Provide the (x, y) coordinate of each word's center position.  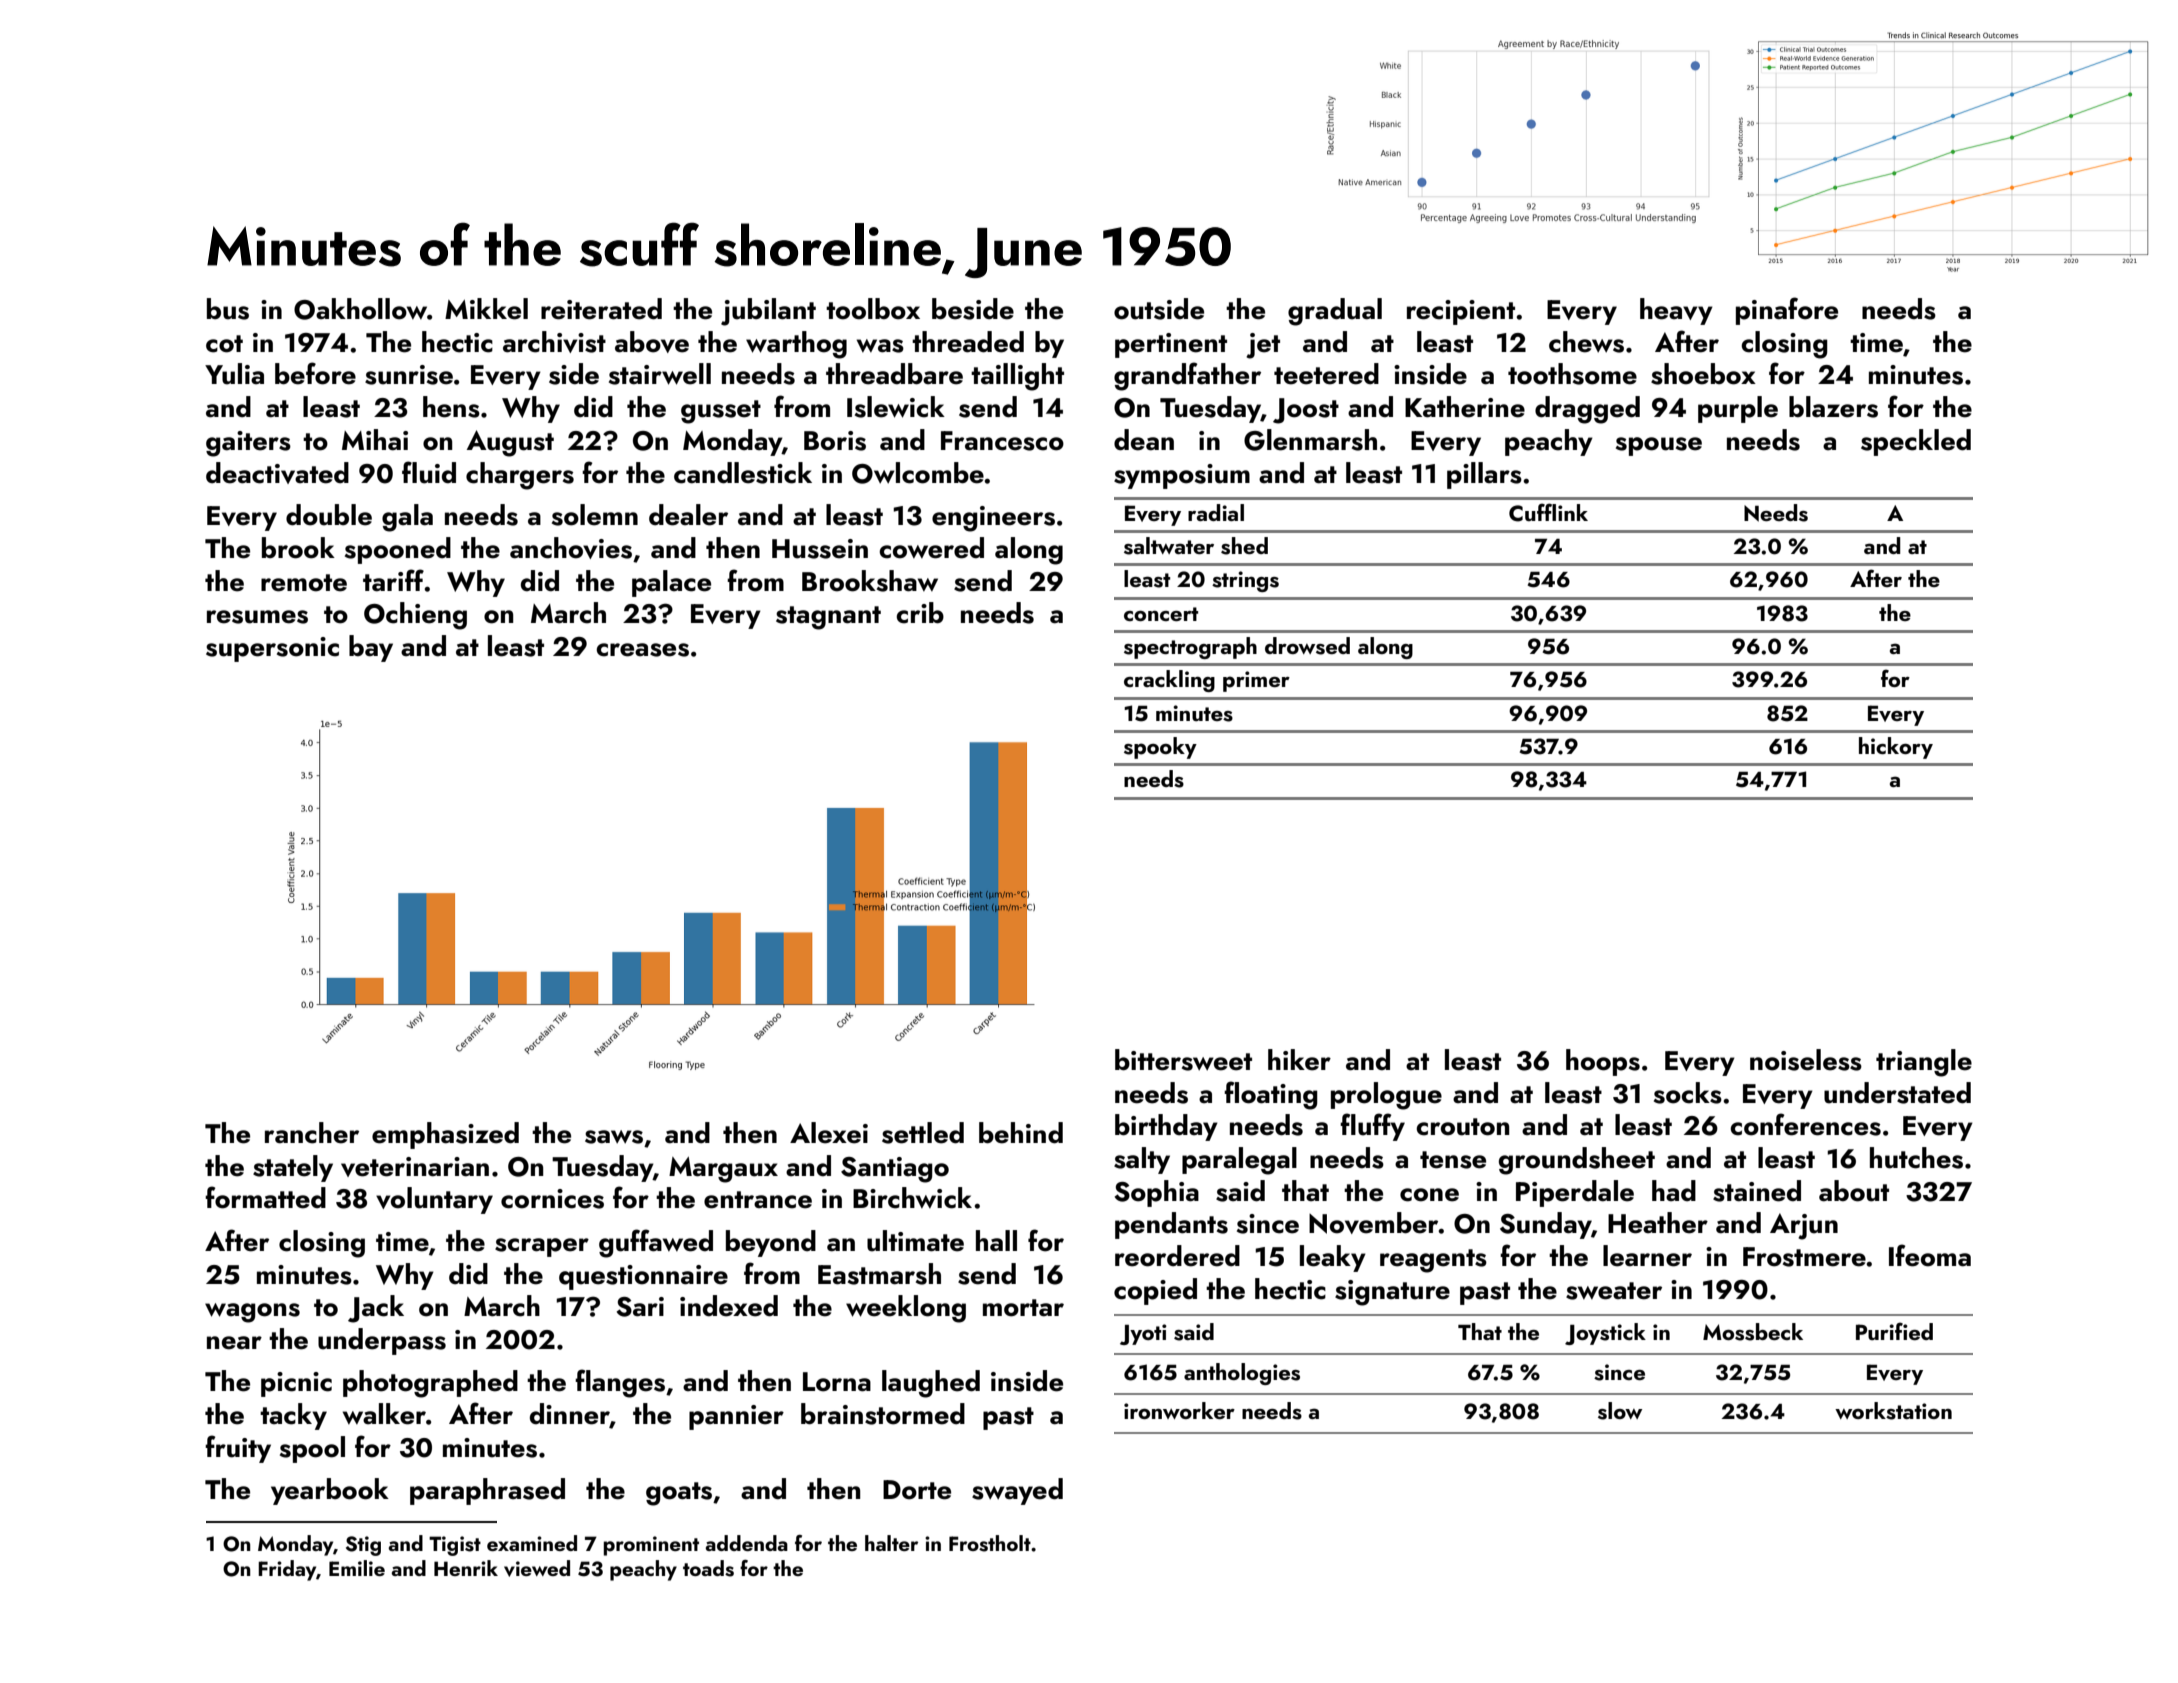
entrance (758, 1200)
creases (642, 650)
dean (1144, 440)
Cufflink (1548, 512)
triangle (1924, 1063)
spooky (1160, 748)
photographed (430, 1384)
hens (451, 407)
